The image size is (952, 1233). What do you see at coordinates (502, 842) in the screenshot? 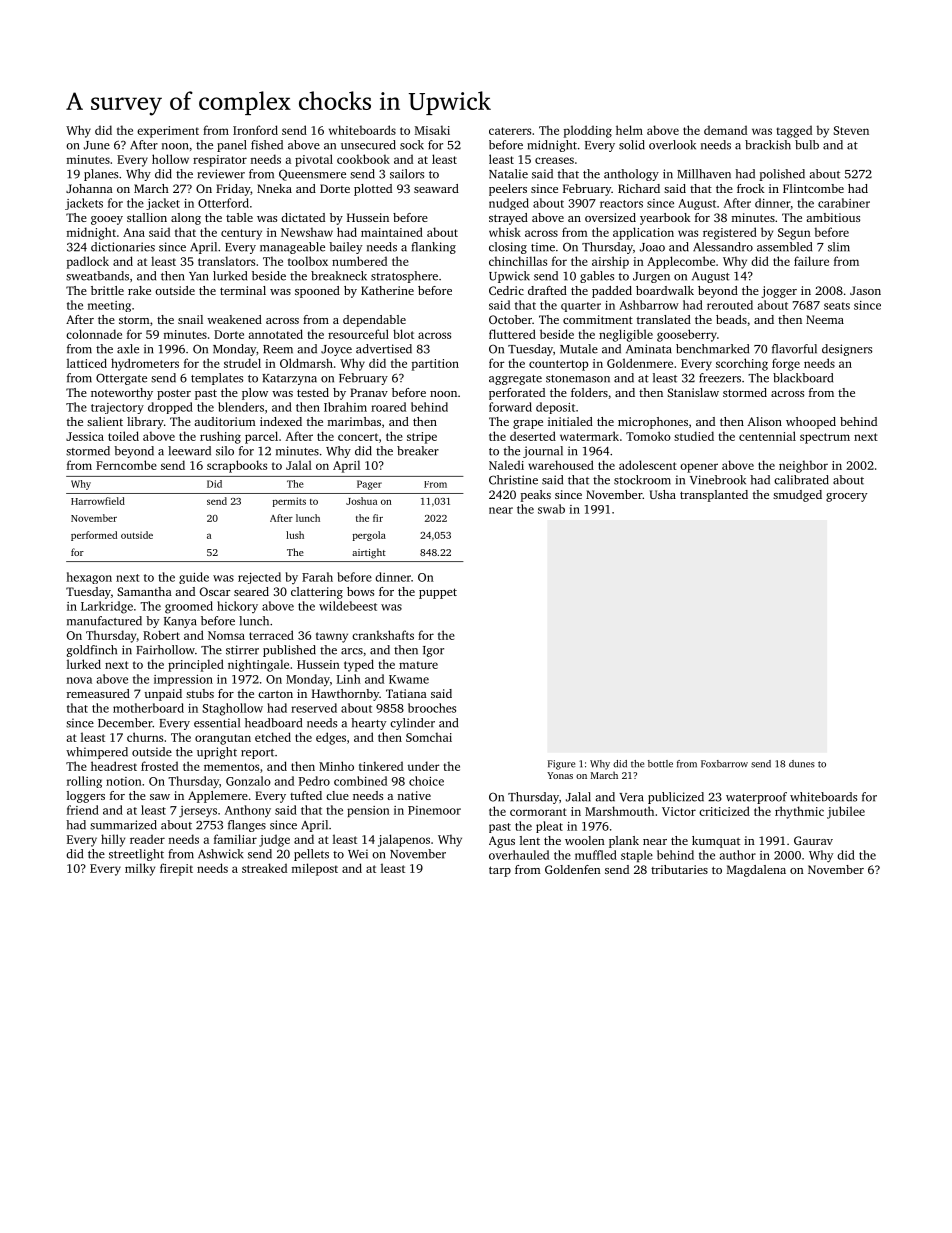
I see `Agus` at bounding box center [502, 842].
